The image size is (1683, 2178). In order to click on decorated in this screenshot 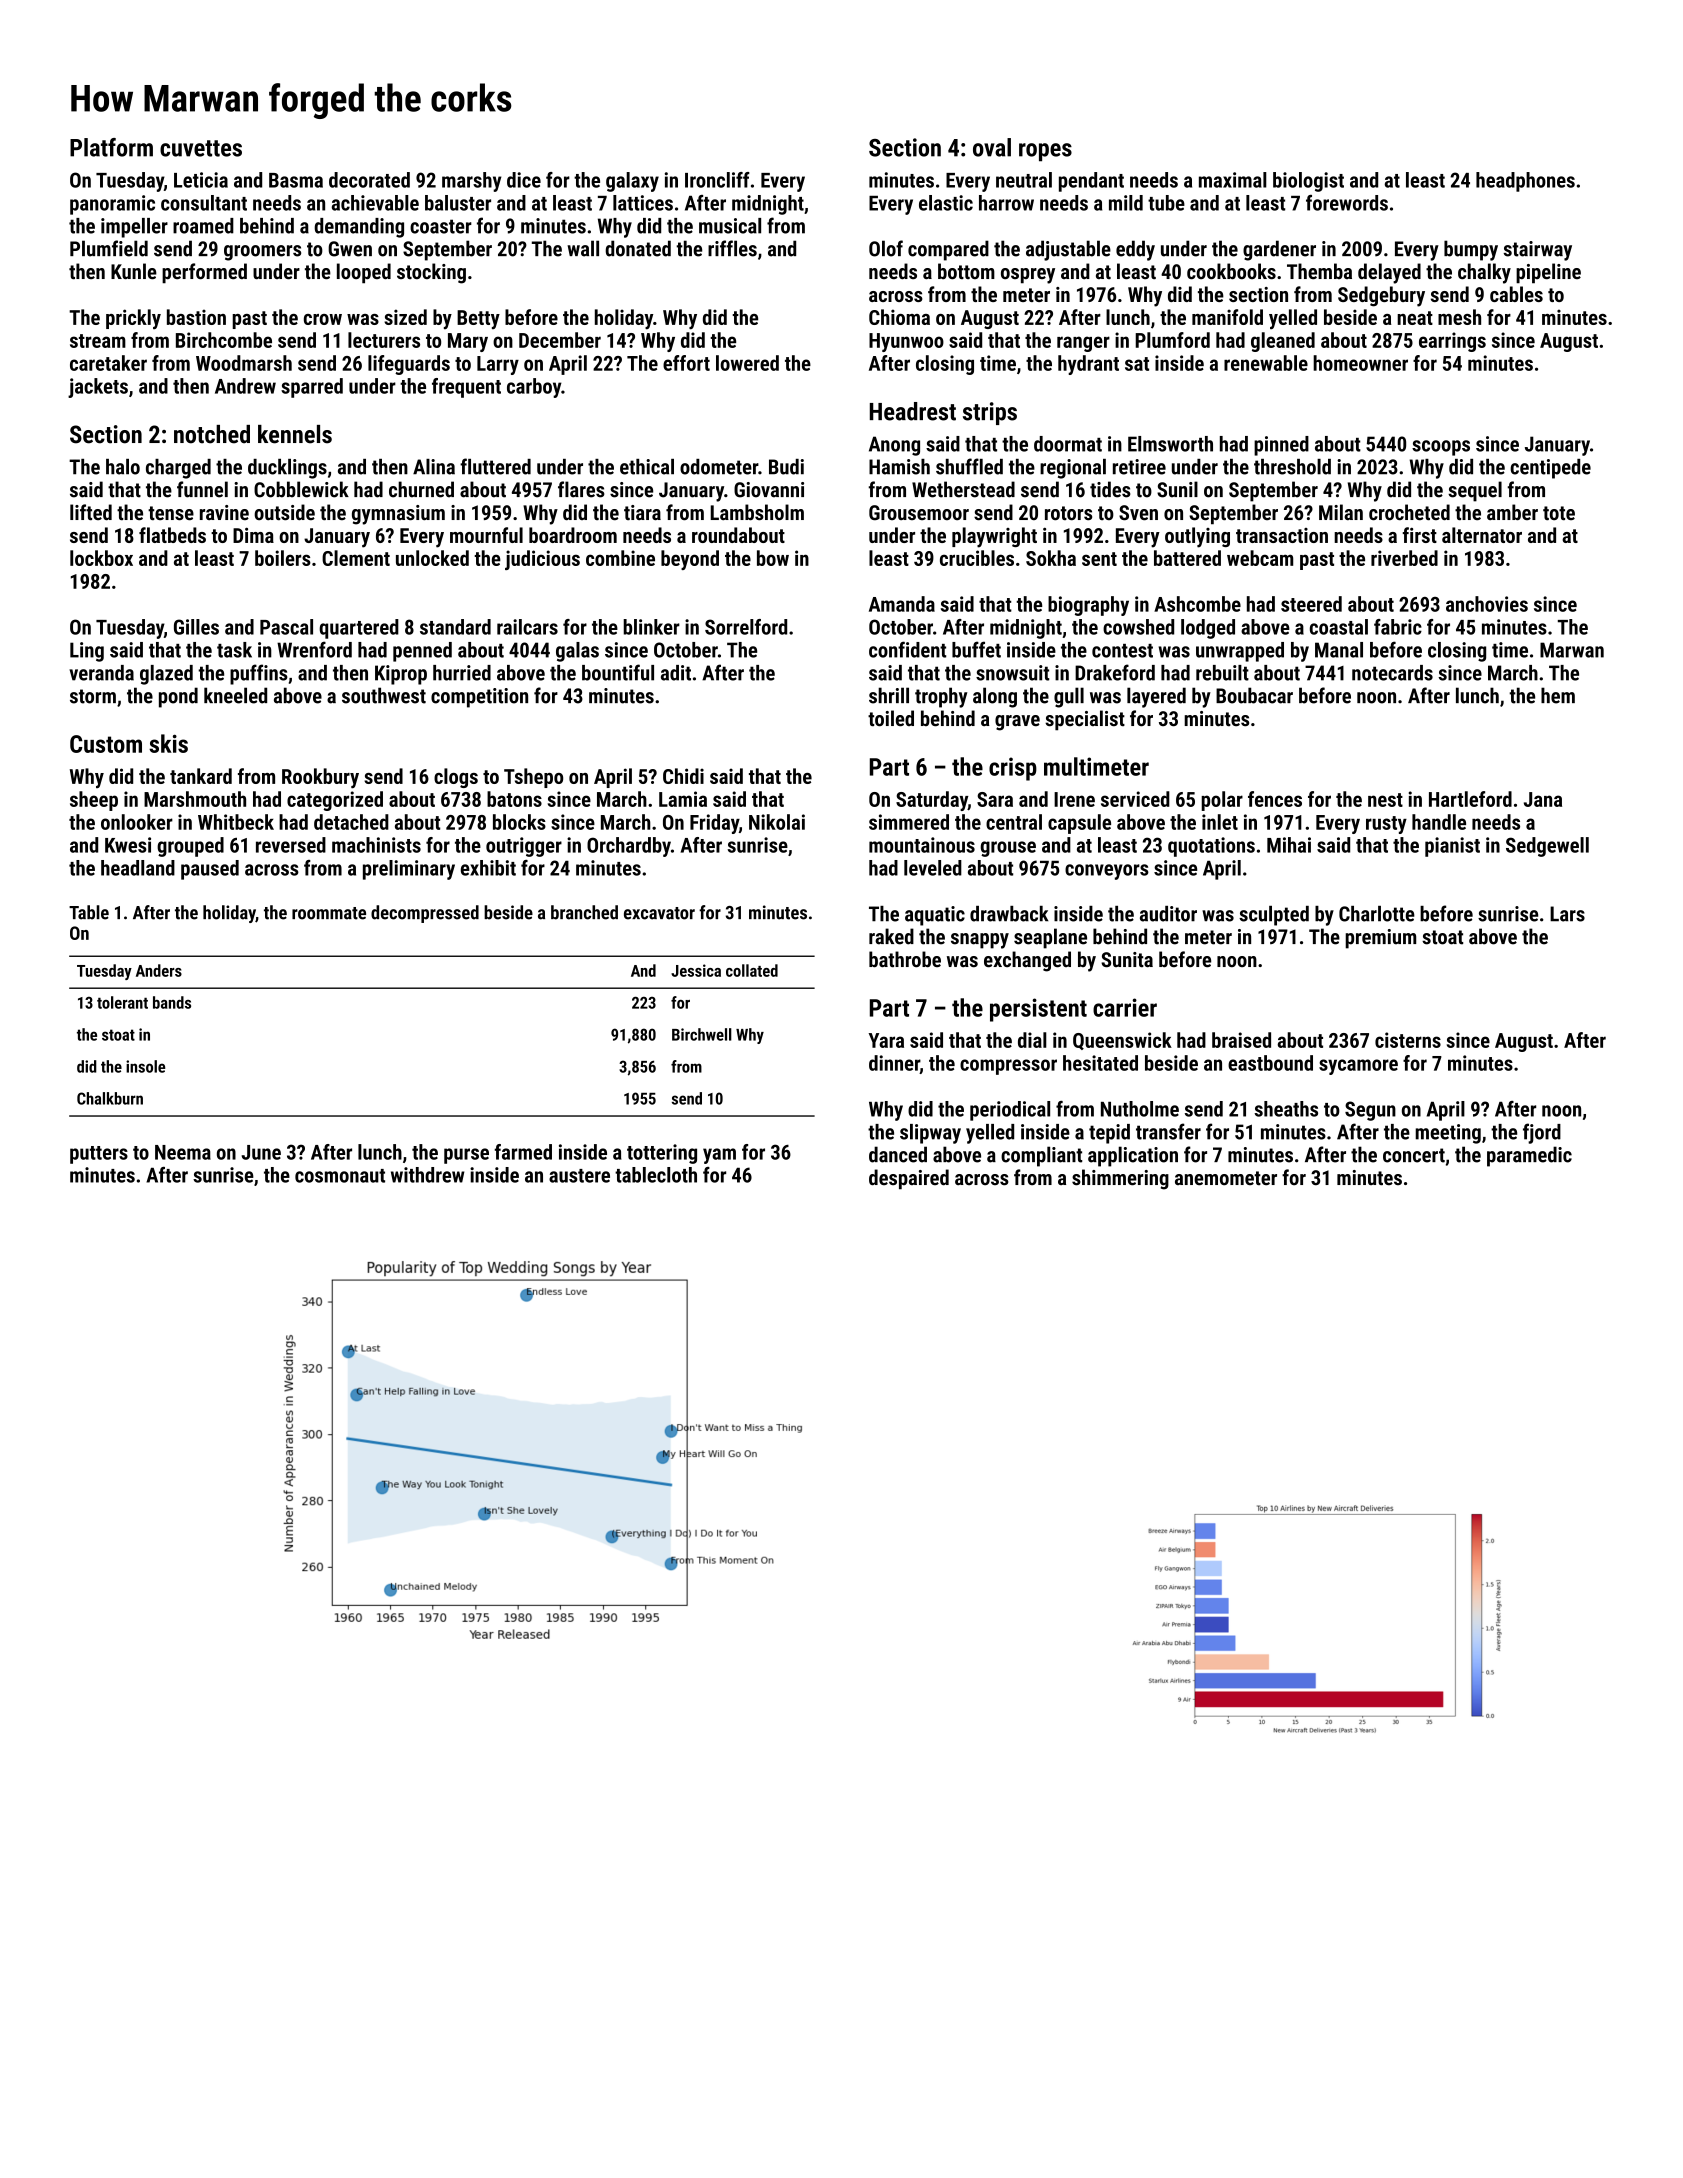, I will do `click(369, 180)`.
